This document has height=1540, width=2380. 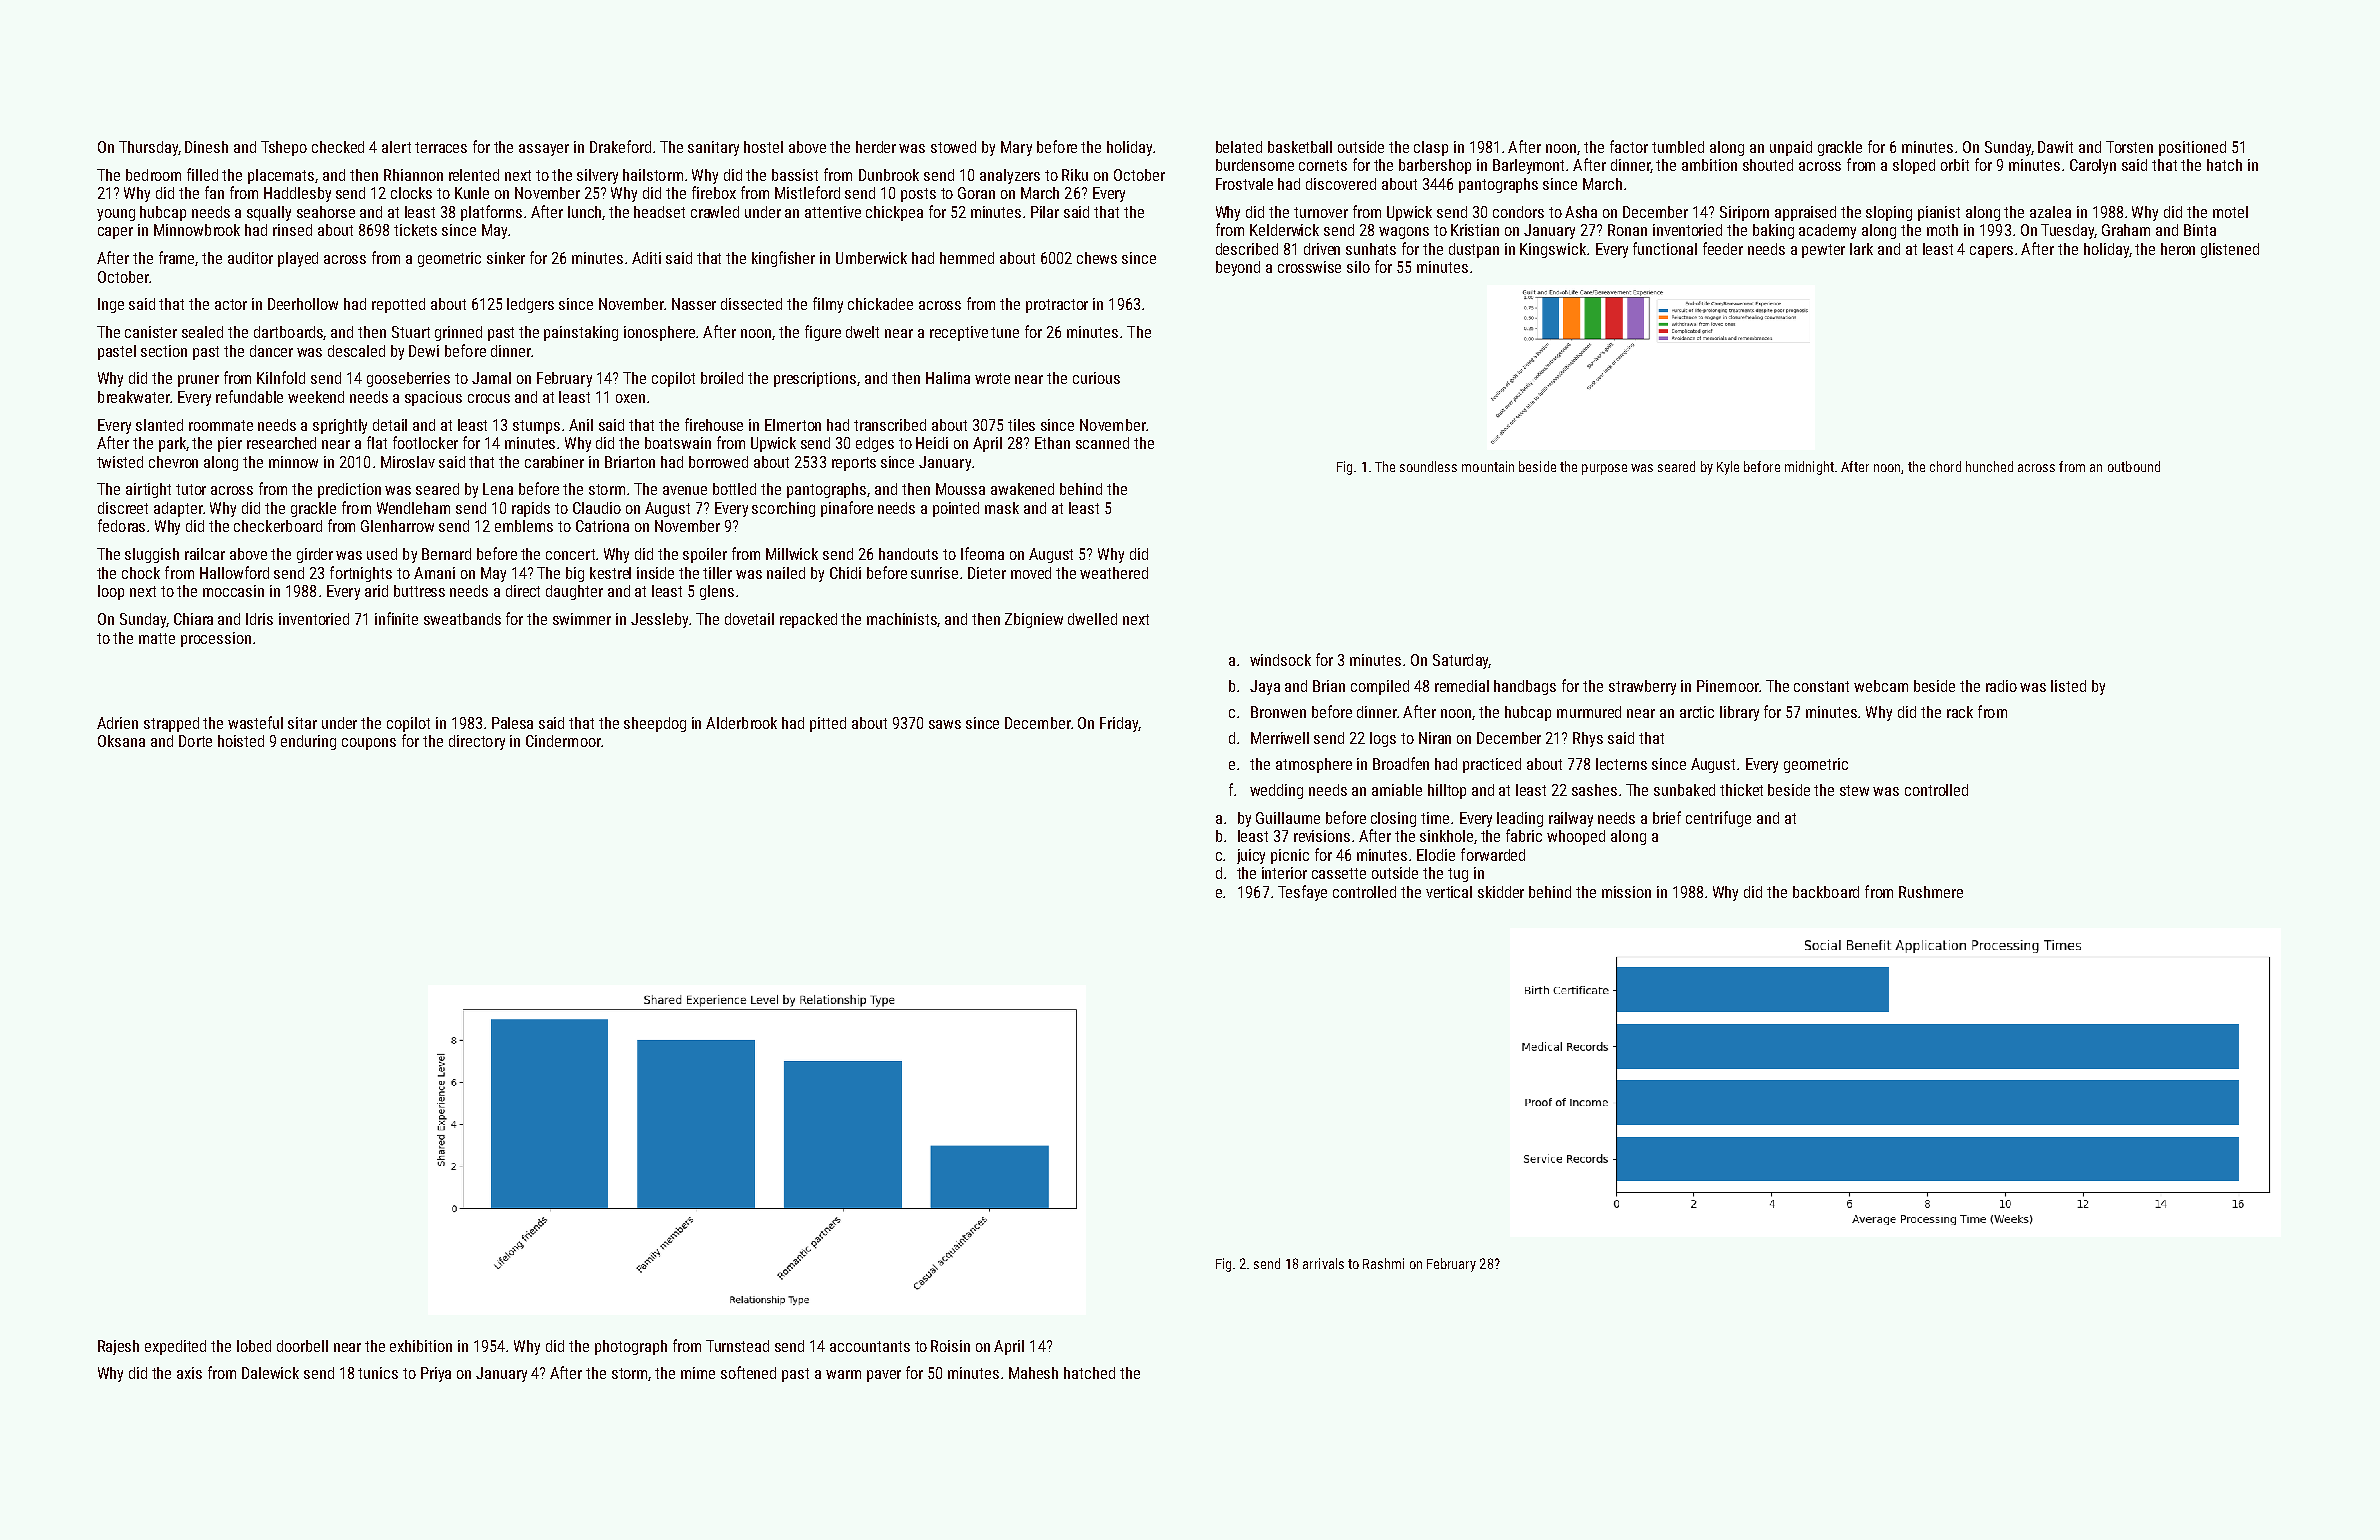 I want to click on Tesfaye, so click(x=1302, y=893).
